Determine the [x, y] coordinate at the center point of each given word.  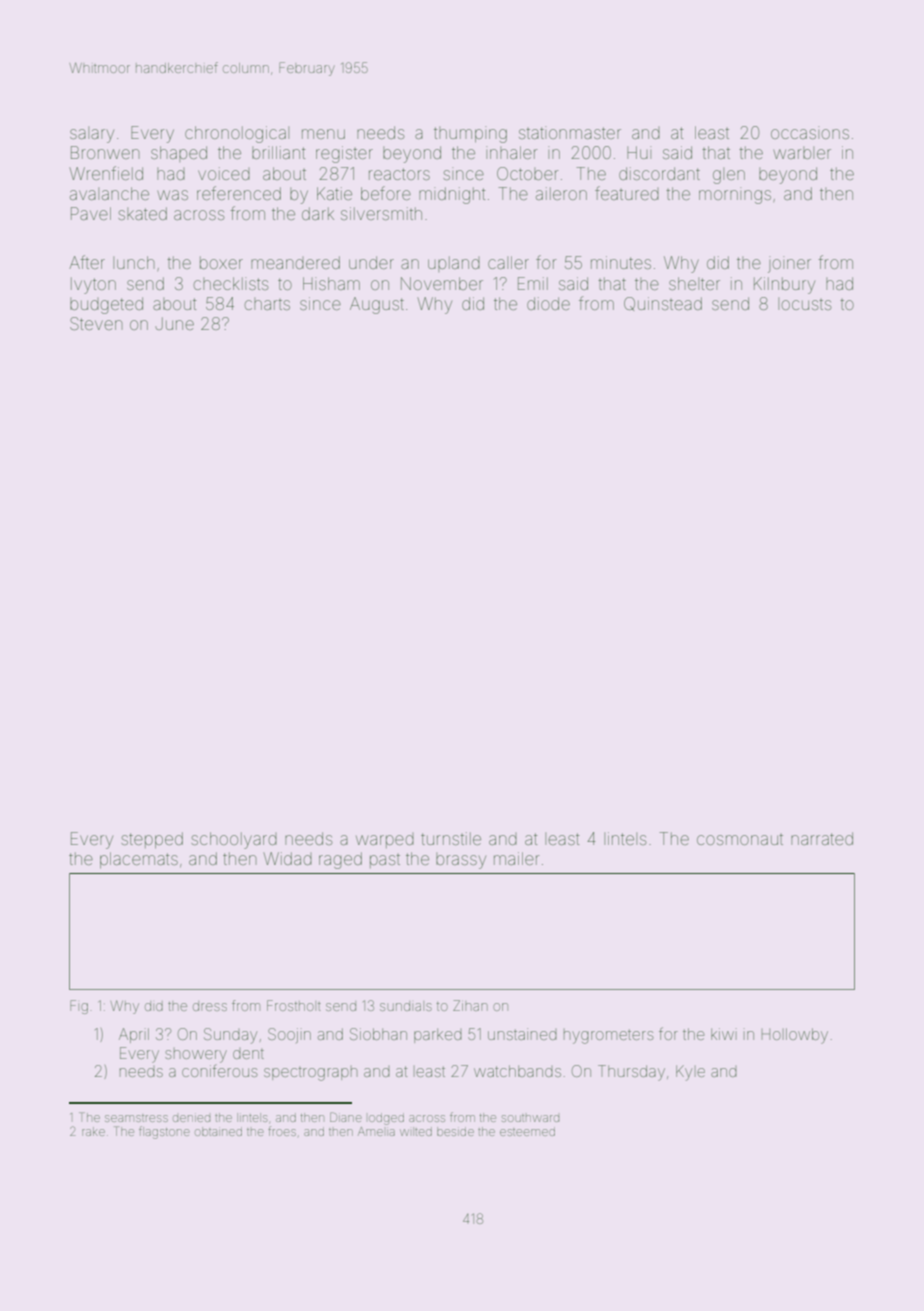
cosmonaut [740, 840]
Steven [96, 323]
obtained [218, 1131]
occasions [810, 132]
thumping [470, 134]
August [377, 305]
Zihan [470, 1005]
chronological [237, 134]
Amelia [376, 1131]
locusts [804, 304]
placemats [139, 860]
